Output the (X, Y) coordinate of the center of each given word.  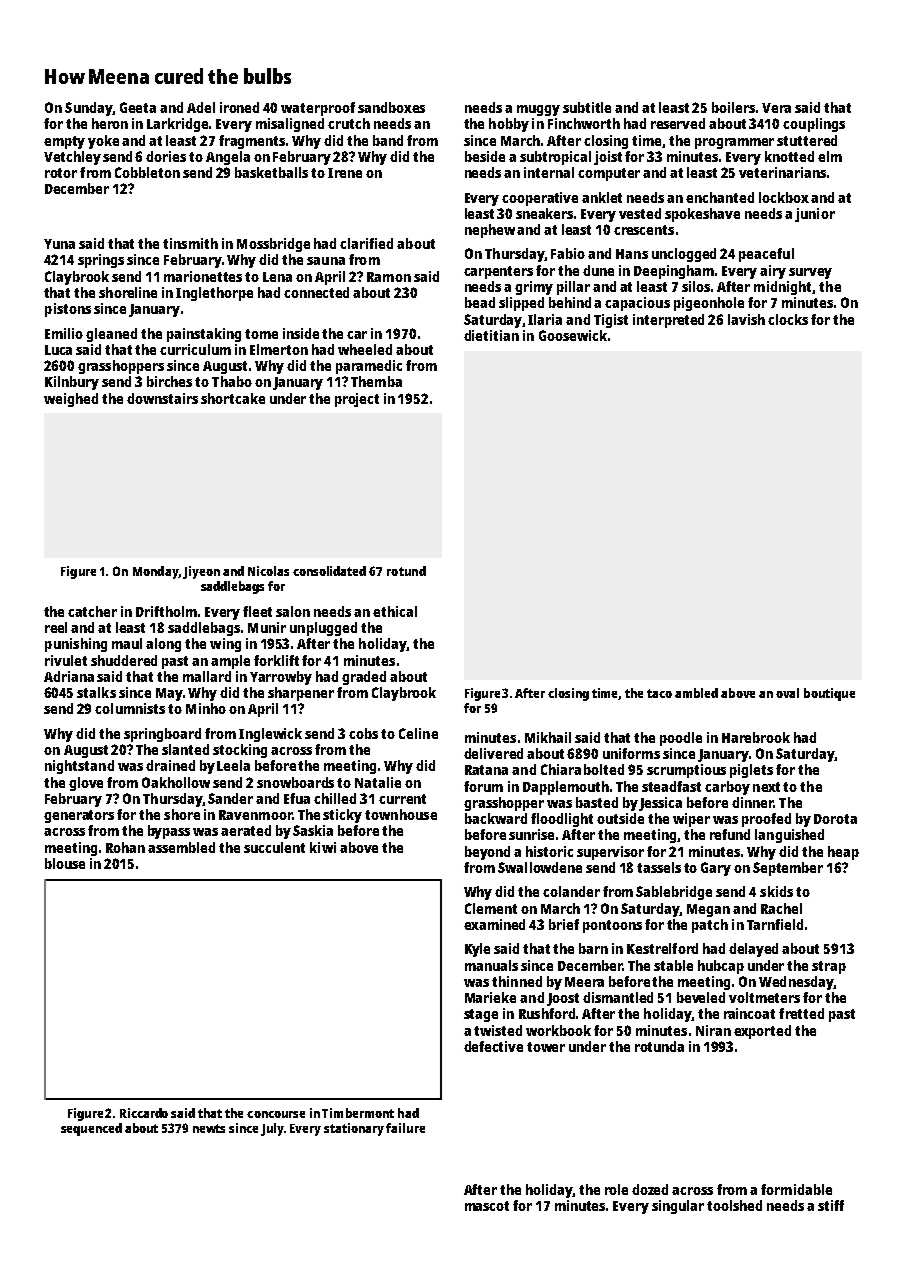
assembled (181, 847)
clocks (788, 319)
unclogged (684, 255)
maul (127, 643)
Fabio (568, 253)
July (272, 1129)
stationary (354, 1129)
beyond (487, 853)
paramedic (369, 367)
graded (364, 678)
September (788, 869)
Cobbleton (147, 172)
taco (659, 693)
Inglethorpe (214, 294)
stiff (831, 1205)
